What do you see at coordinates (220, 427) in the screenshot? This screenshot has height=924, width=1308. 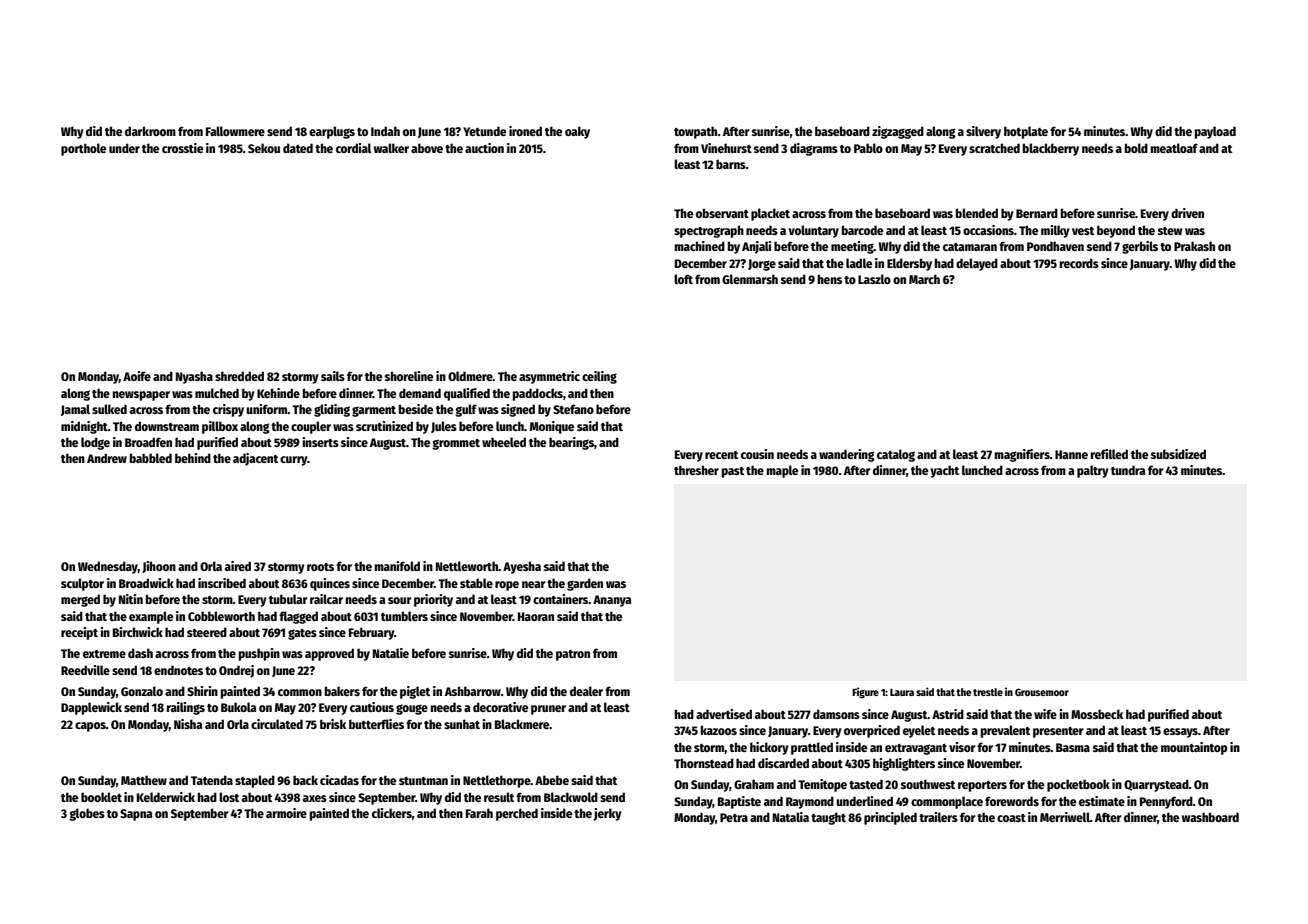 I see `pillbox` at bounding box center [220, 427].
